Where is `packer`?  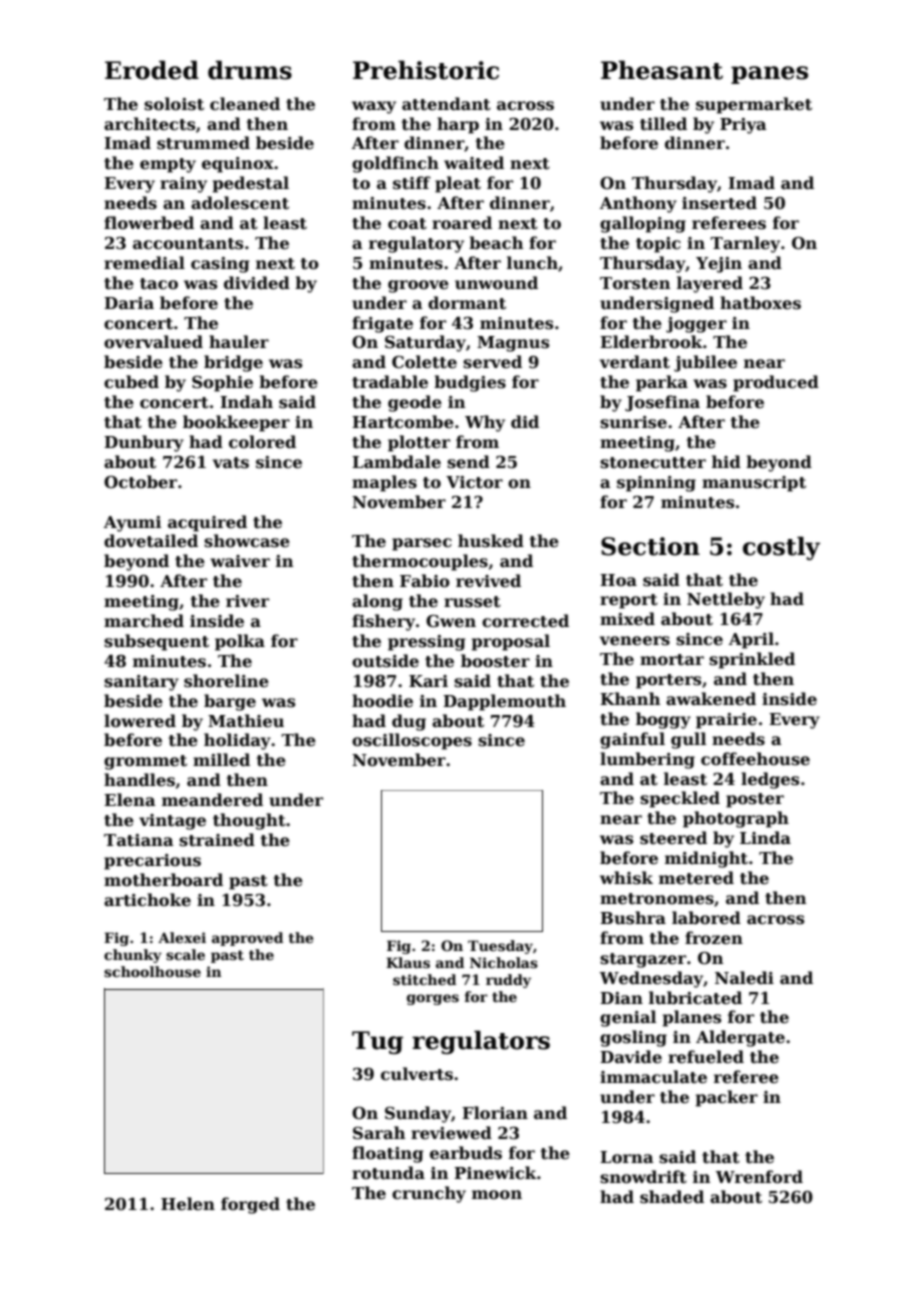
packer is located at coordinates (726, 1098).
